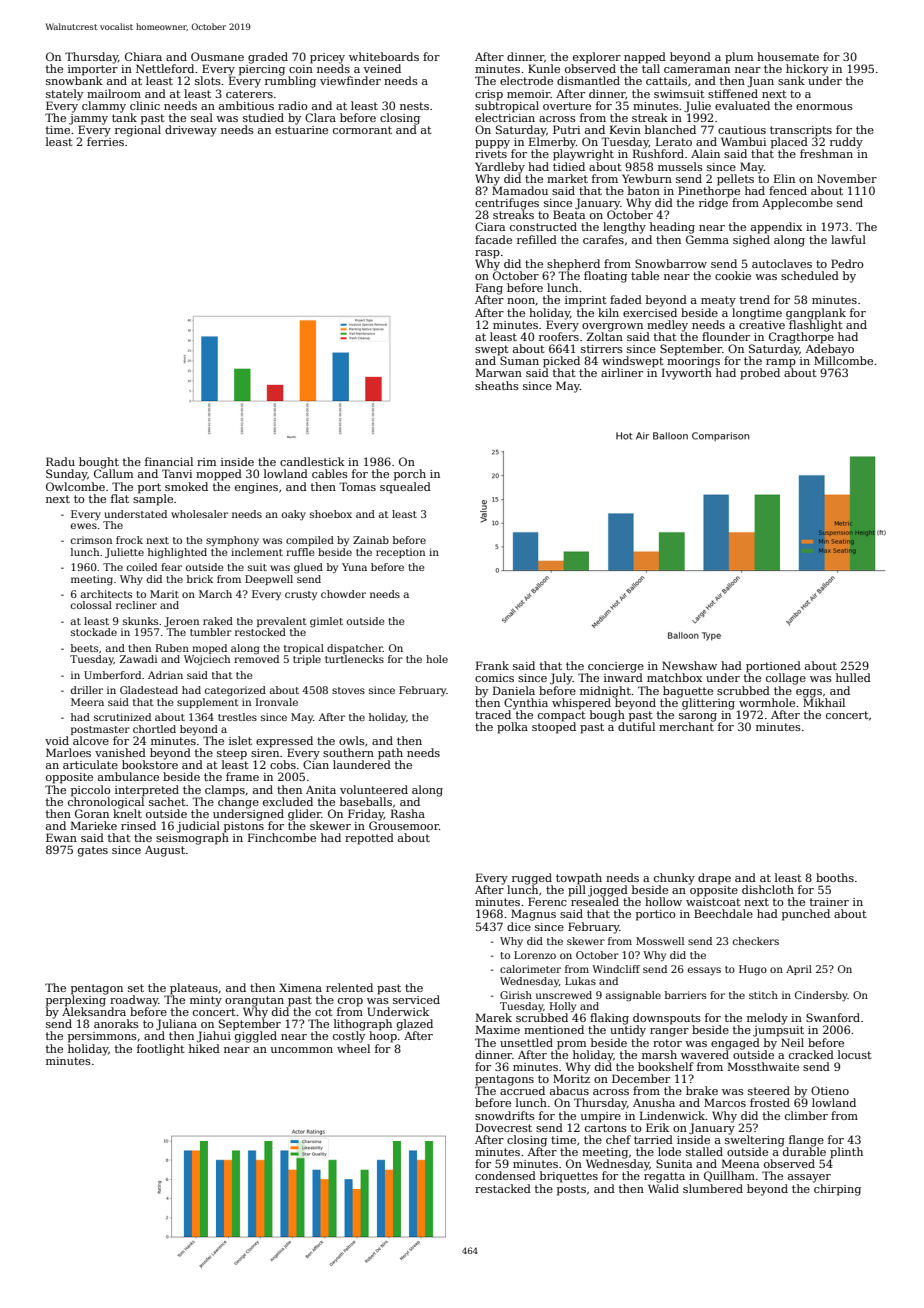 The width and height of the image is (924, 1308). What do you see at coordinates (532, 879) in the image?
I see `rugged` at bounding box center [532, 879].
